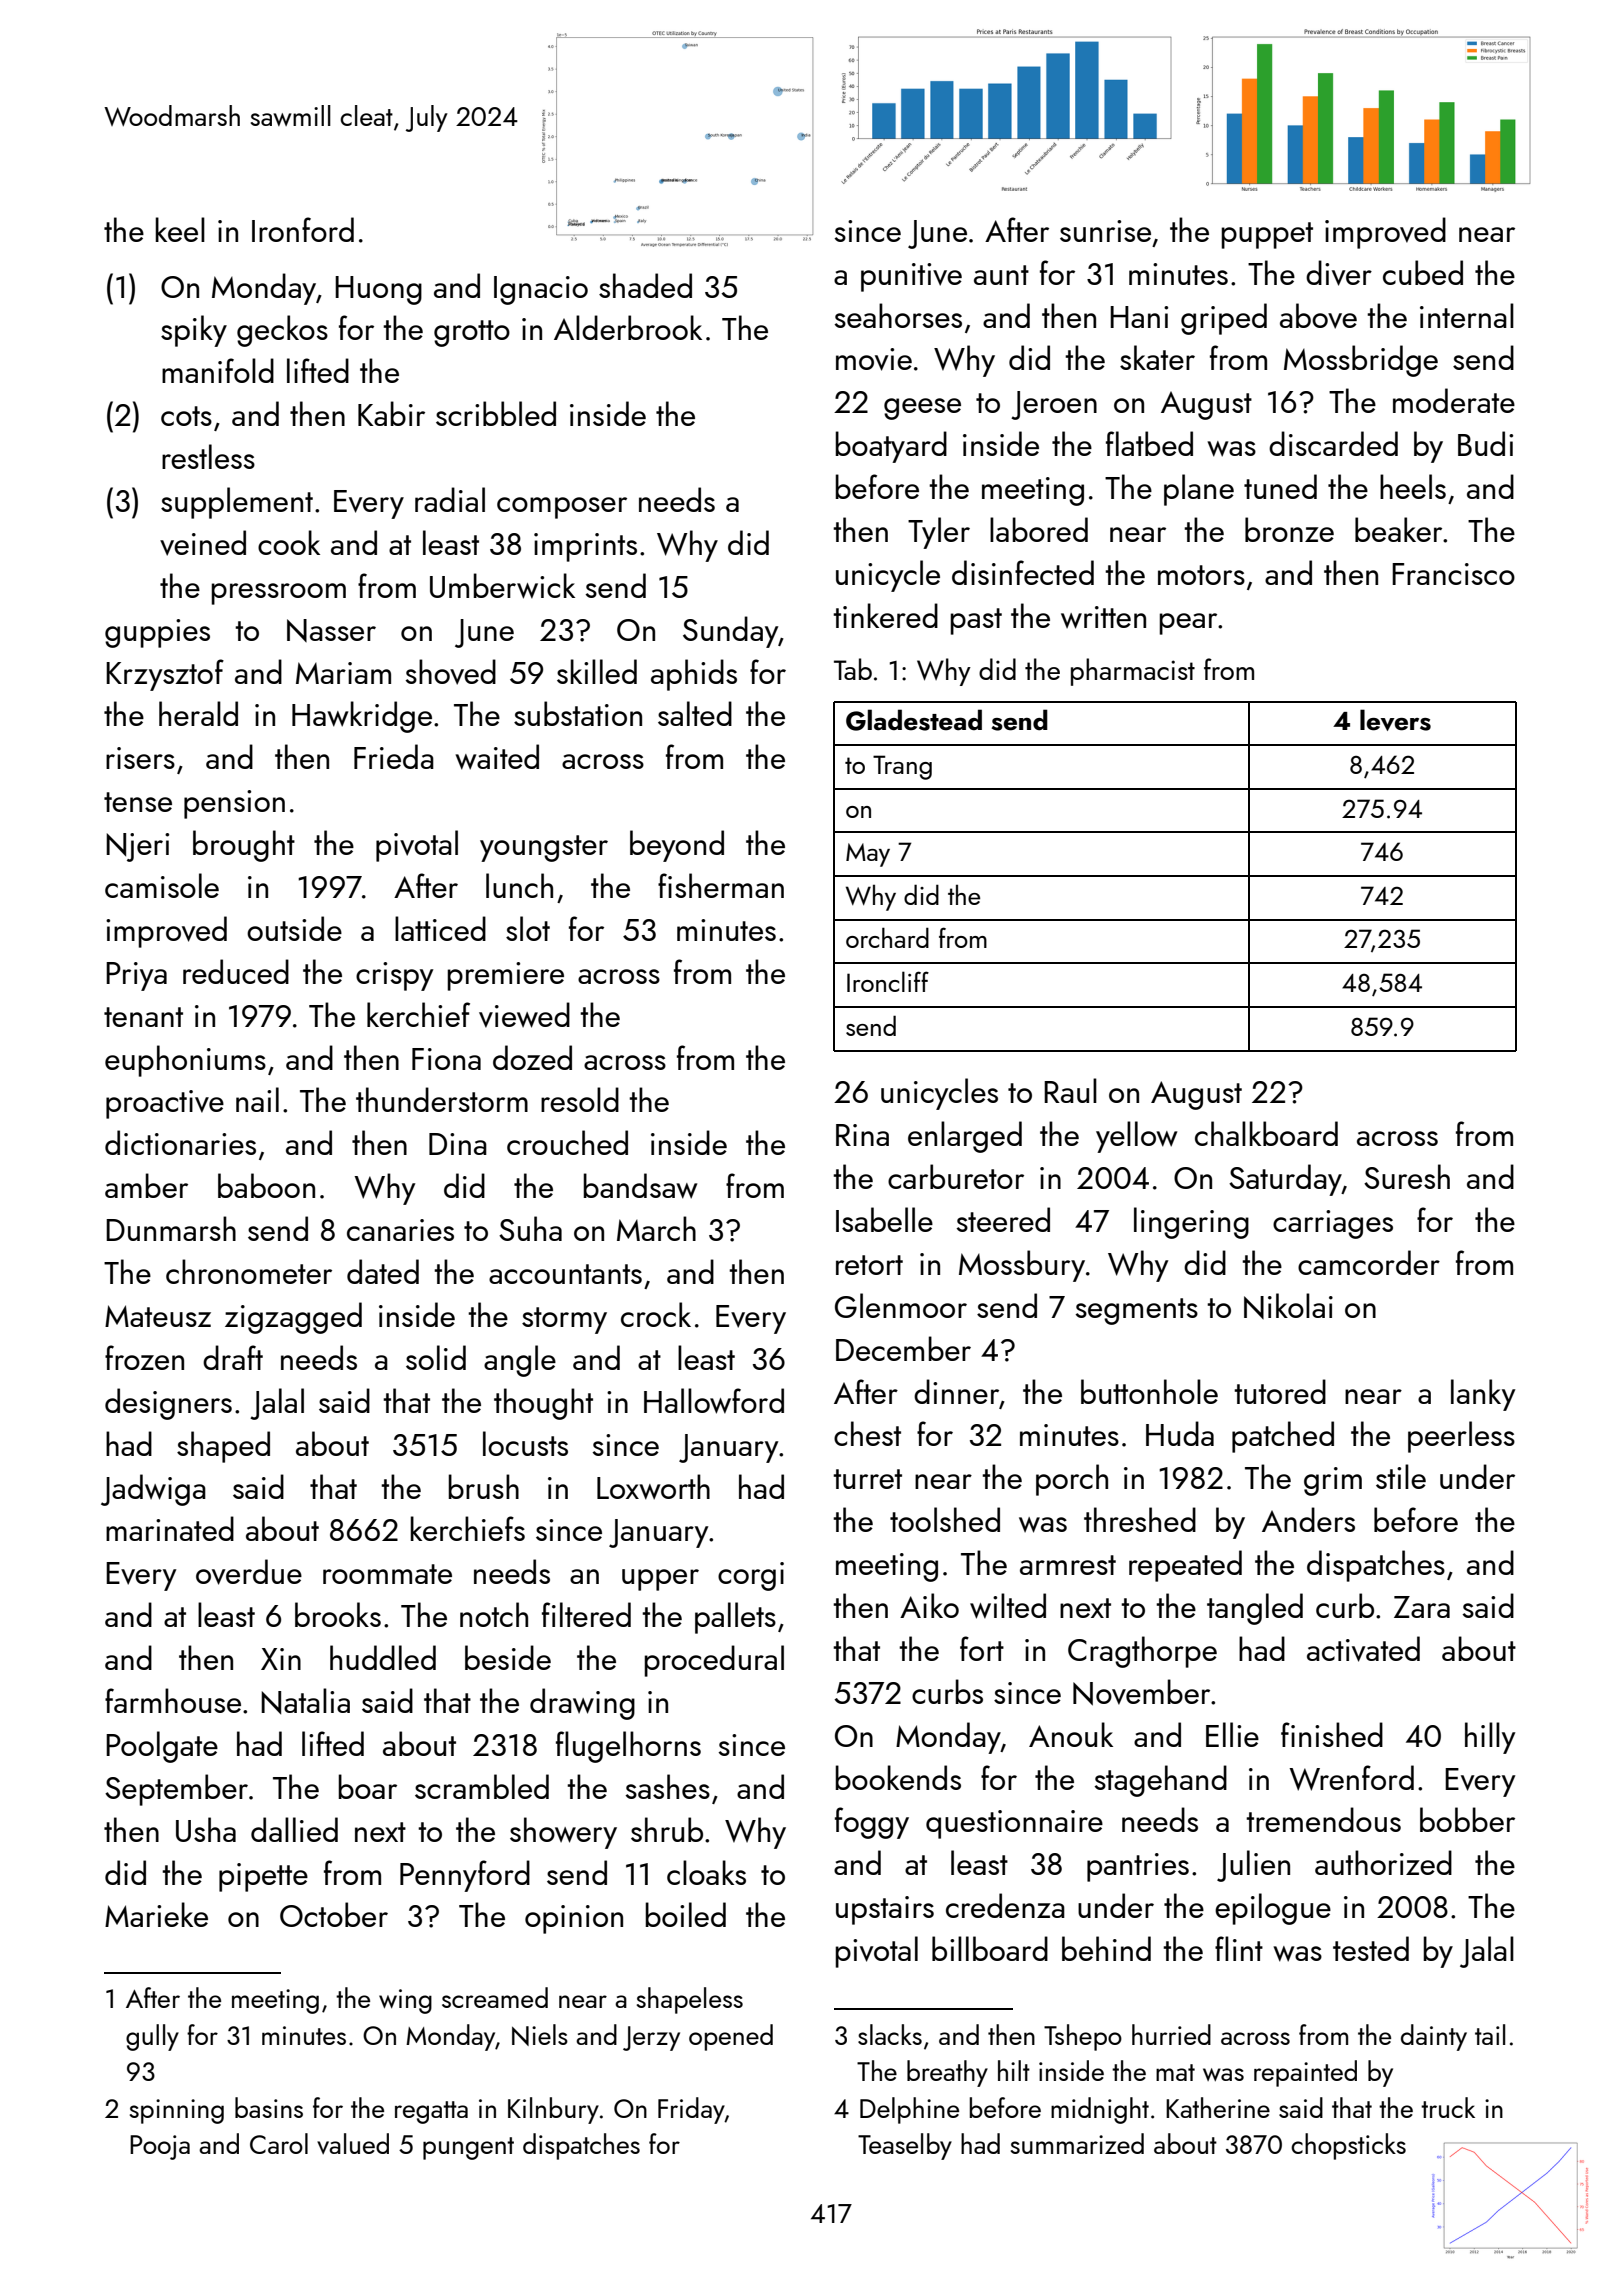  What do you see at coordinates (180, 229) in the page?
I see `keel` at bounding box center [180, 229].
